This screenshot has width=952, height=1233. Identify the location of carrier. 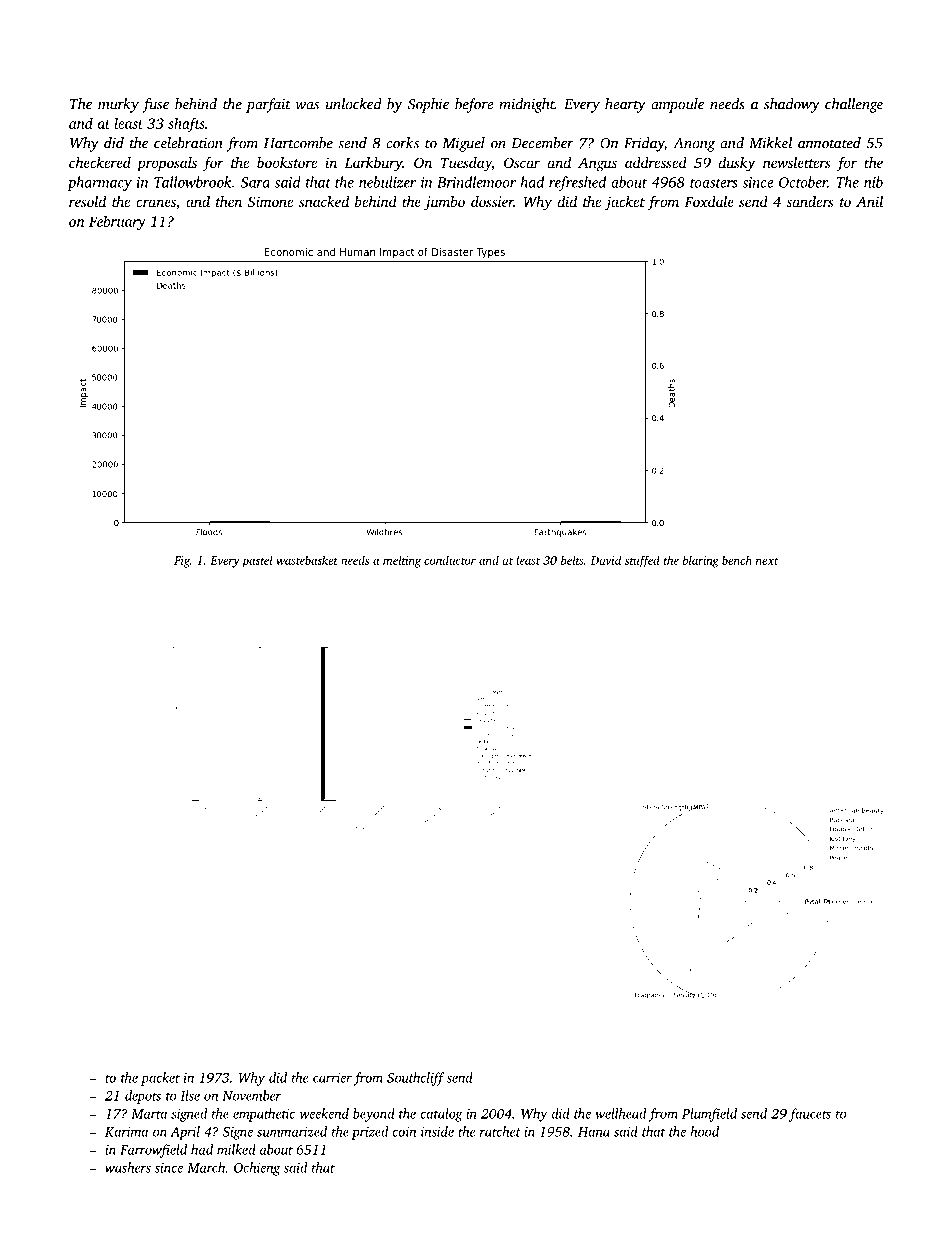
(332, 1078).
